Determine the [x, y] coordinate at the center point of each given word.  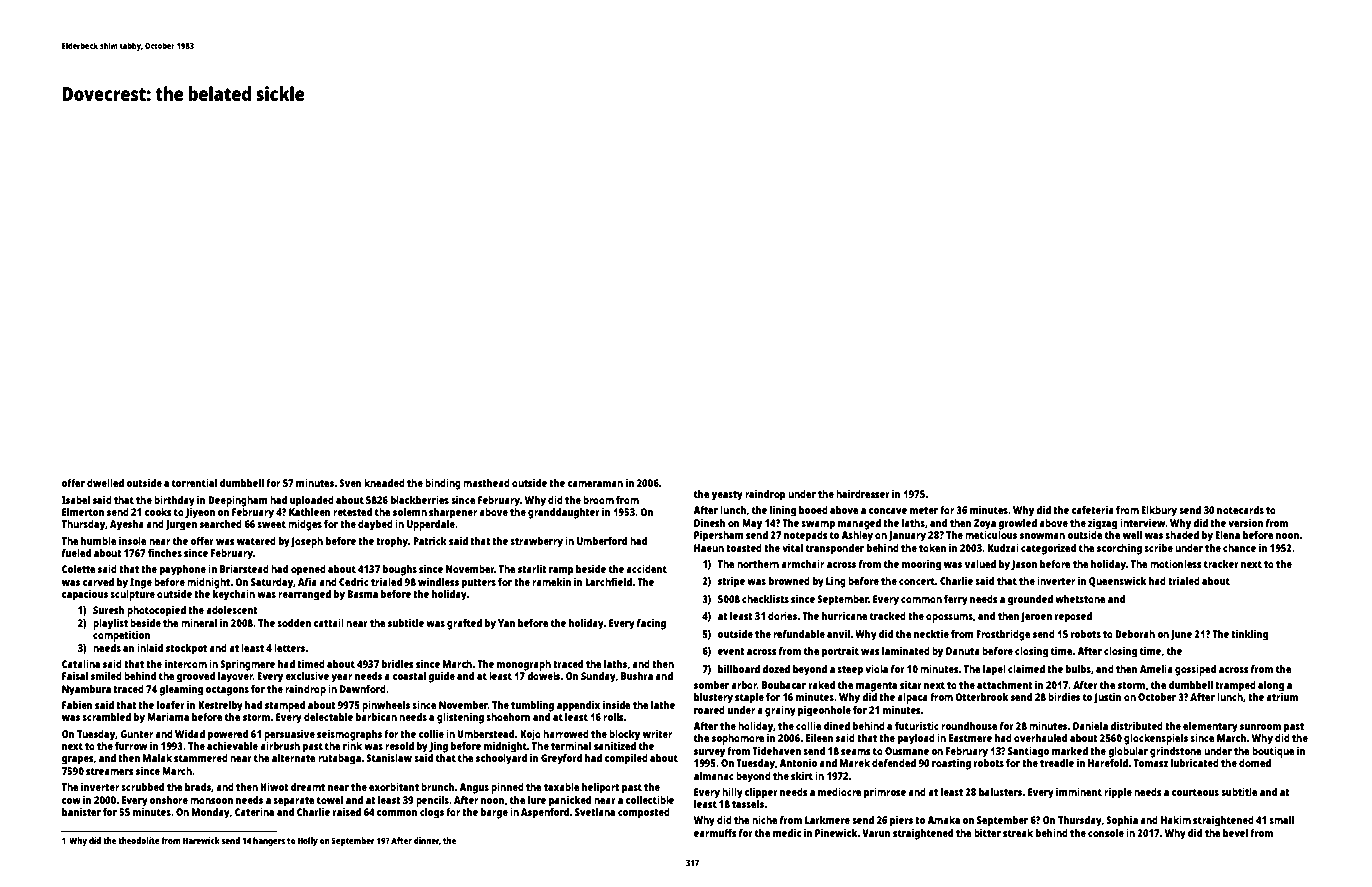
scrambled [106, 717]
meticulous [991, 534]
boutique [1273, 752]
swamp [818, 525]
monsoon [211, 801]
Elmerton [83, 512]
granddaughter [564, 513]
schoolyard [501, 759]
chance [1239, 548]
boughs [400, 570]
